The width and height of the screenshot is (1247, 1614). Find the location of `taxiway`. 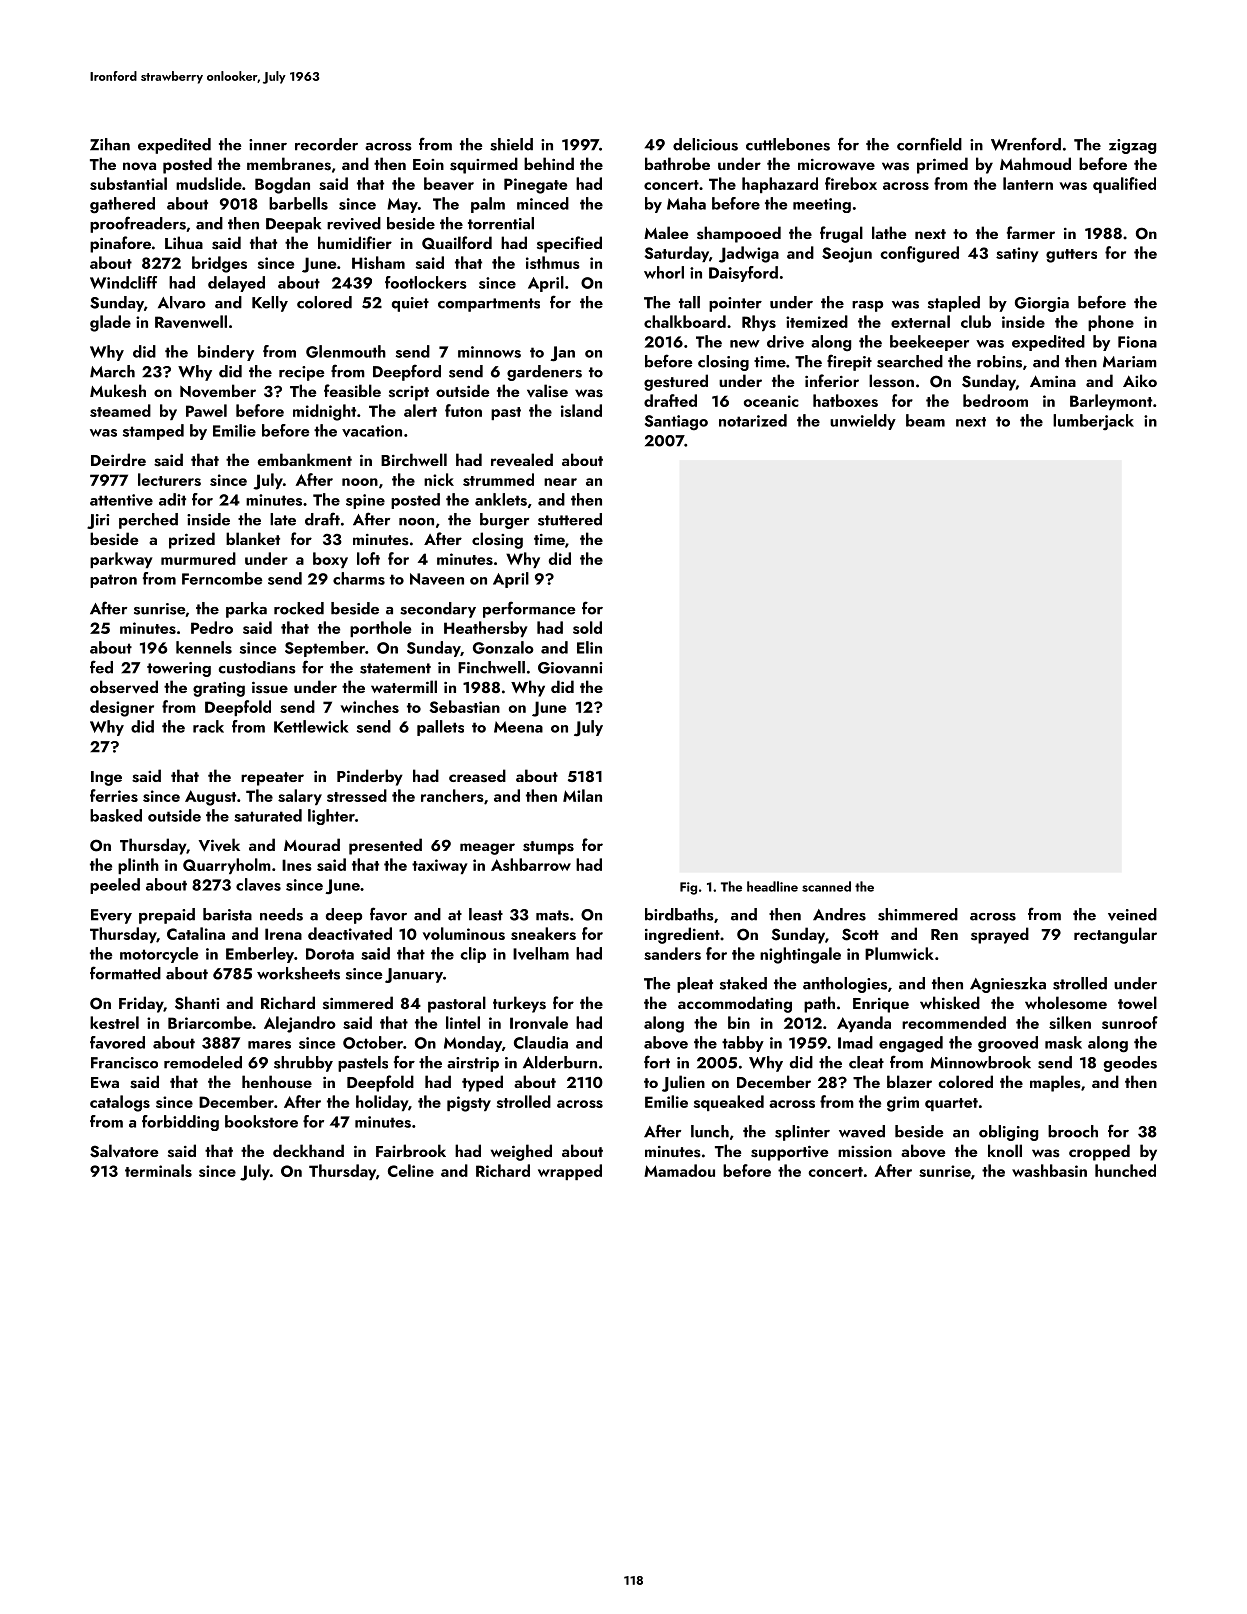

taxiway is located at coordinates (440, 866).
